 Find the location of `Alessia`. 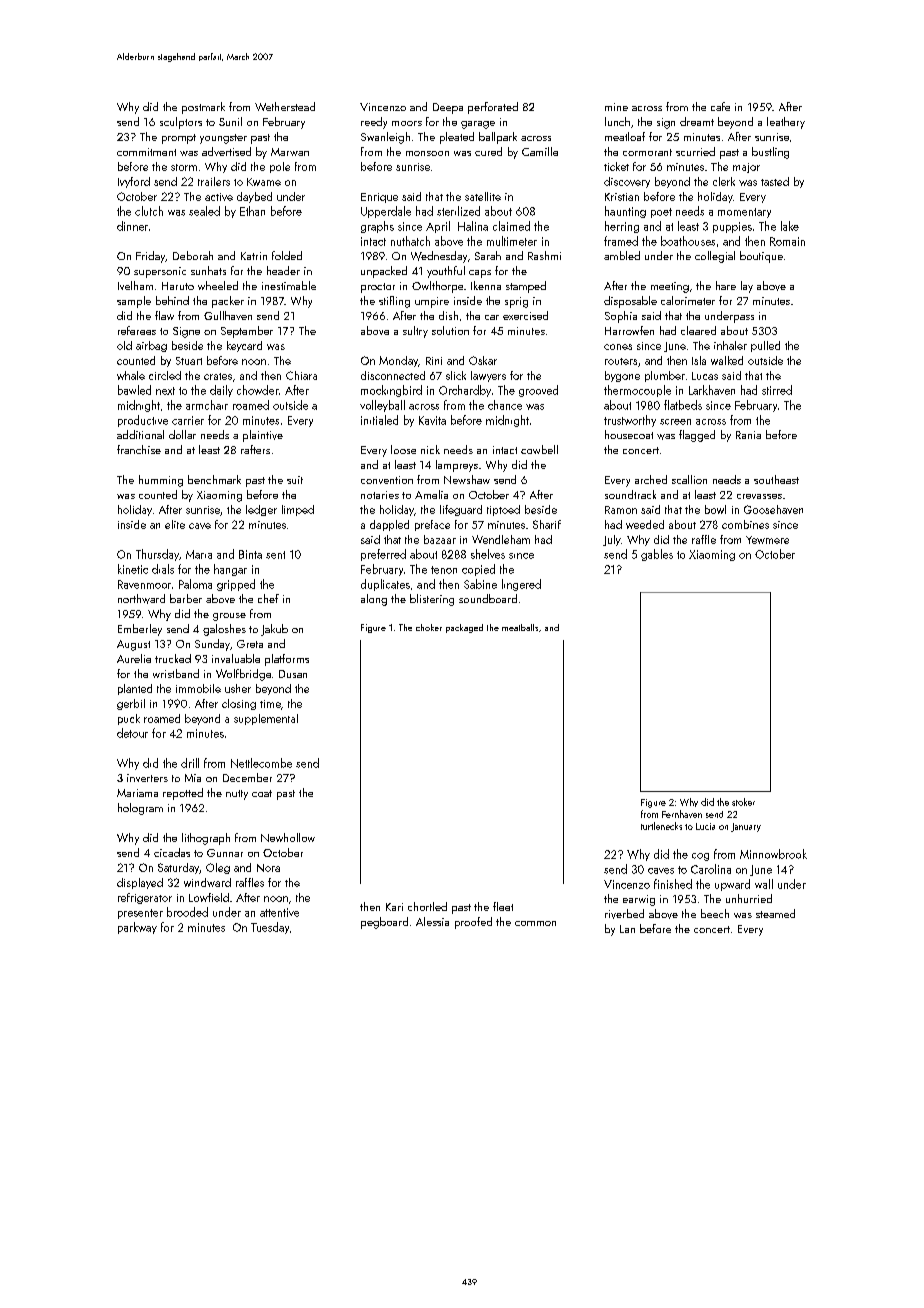

Alessia is located at coordinates (432, 921).
